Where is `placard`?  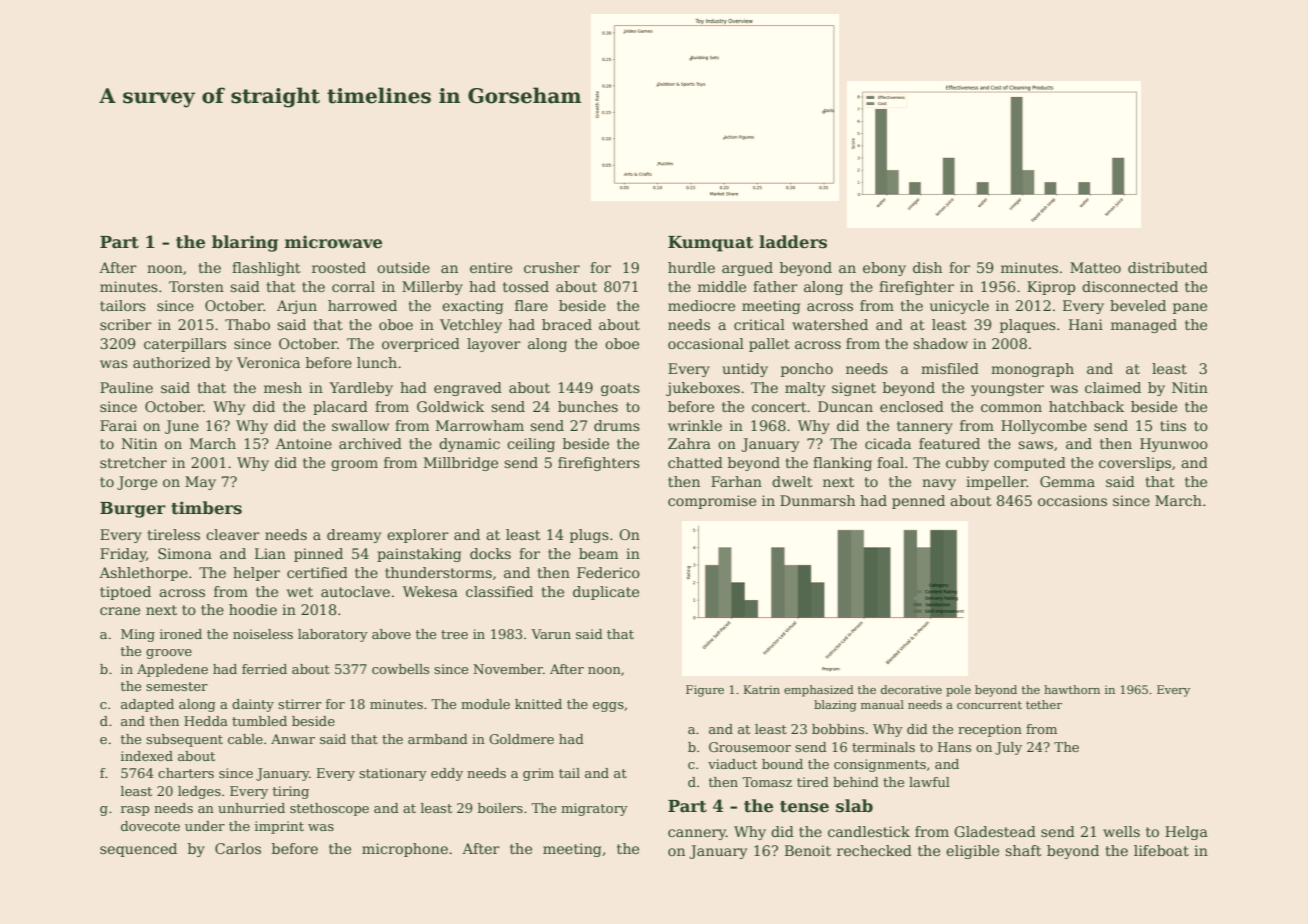 placard is located at coordinates (340, 408).
